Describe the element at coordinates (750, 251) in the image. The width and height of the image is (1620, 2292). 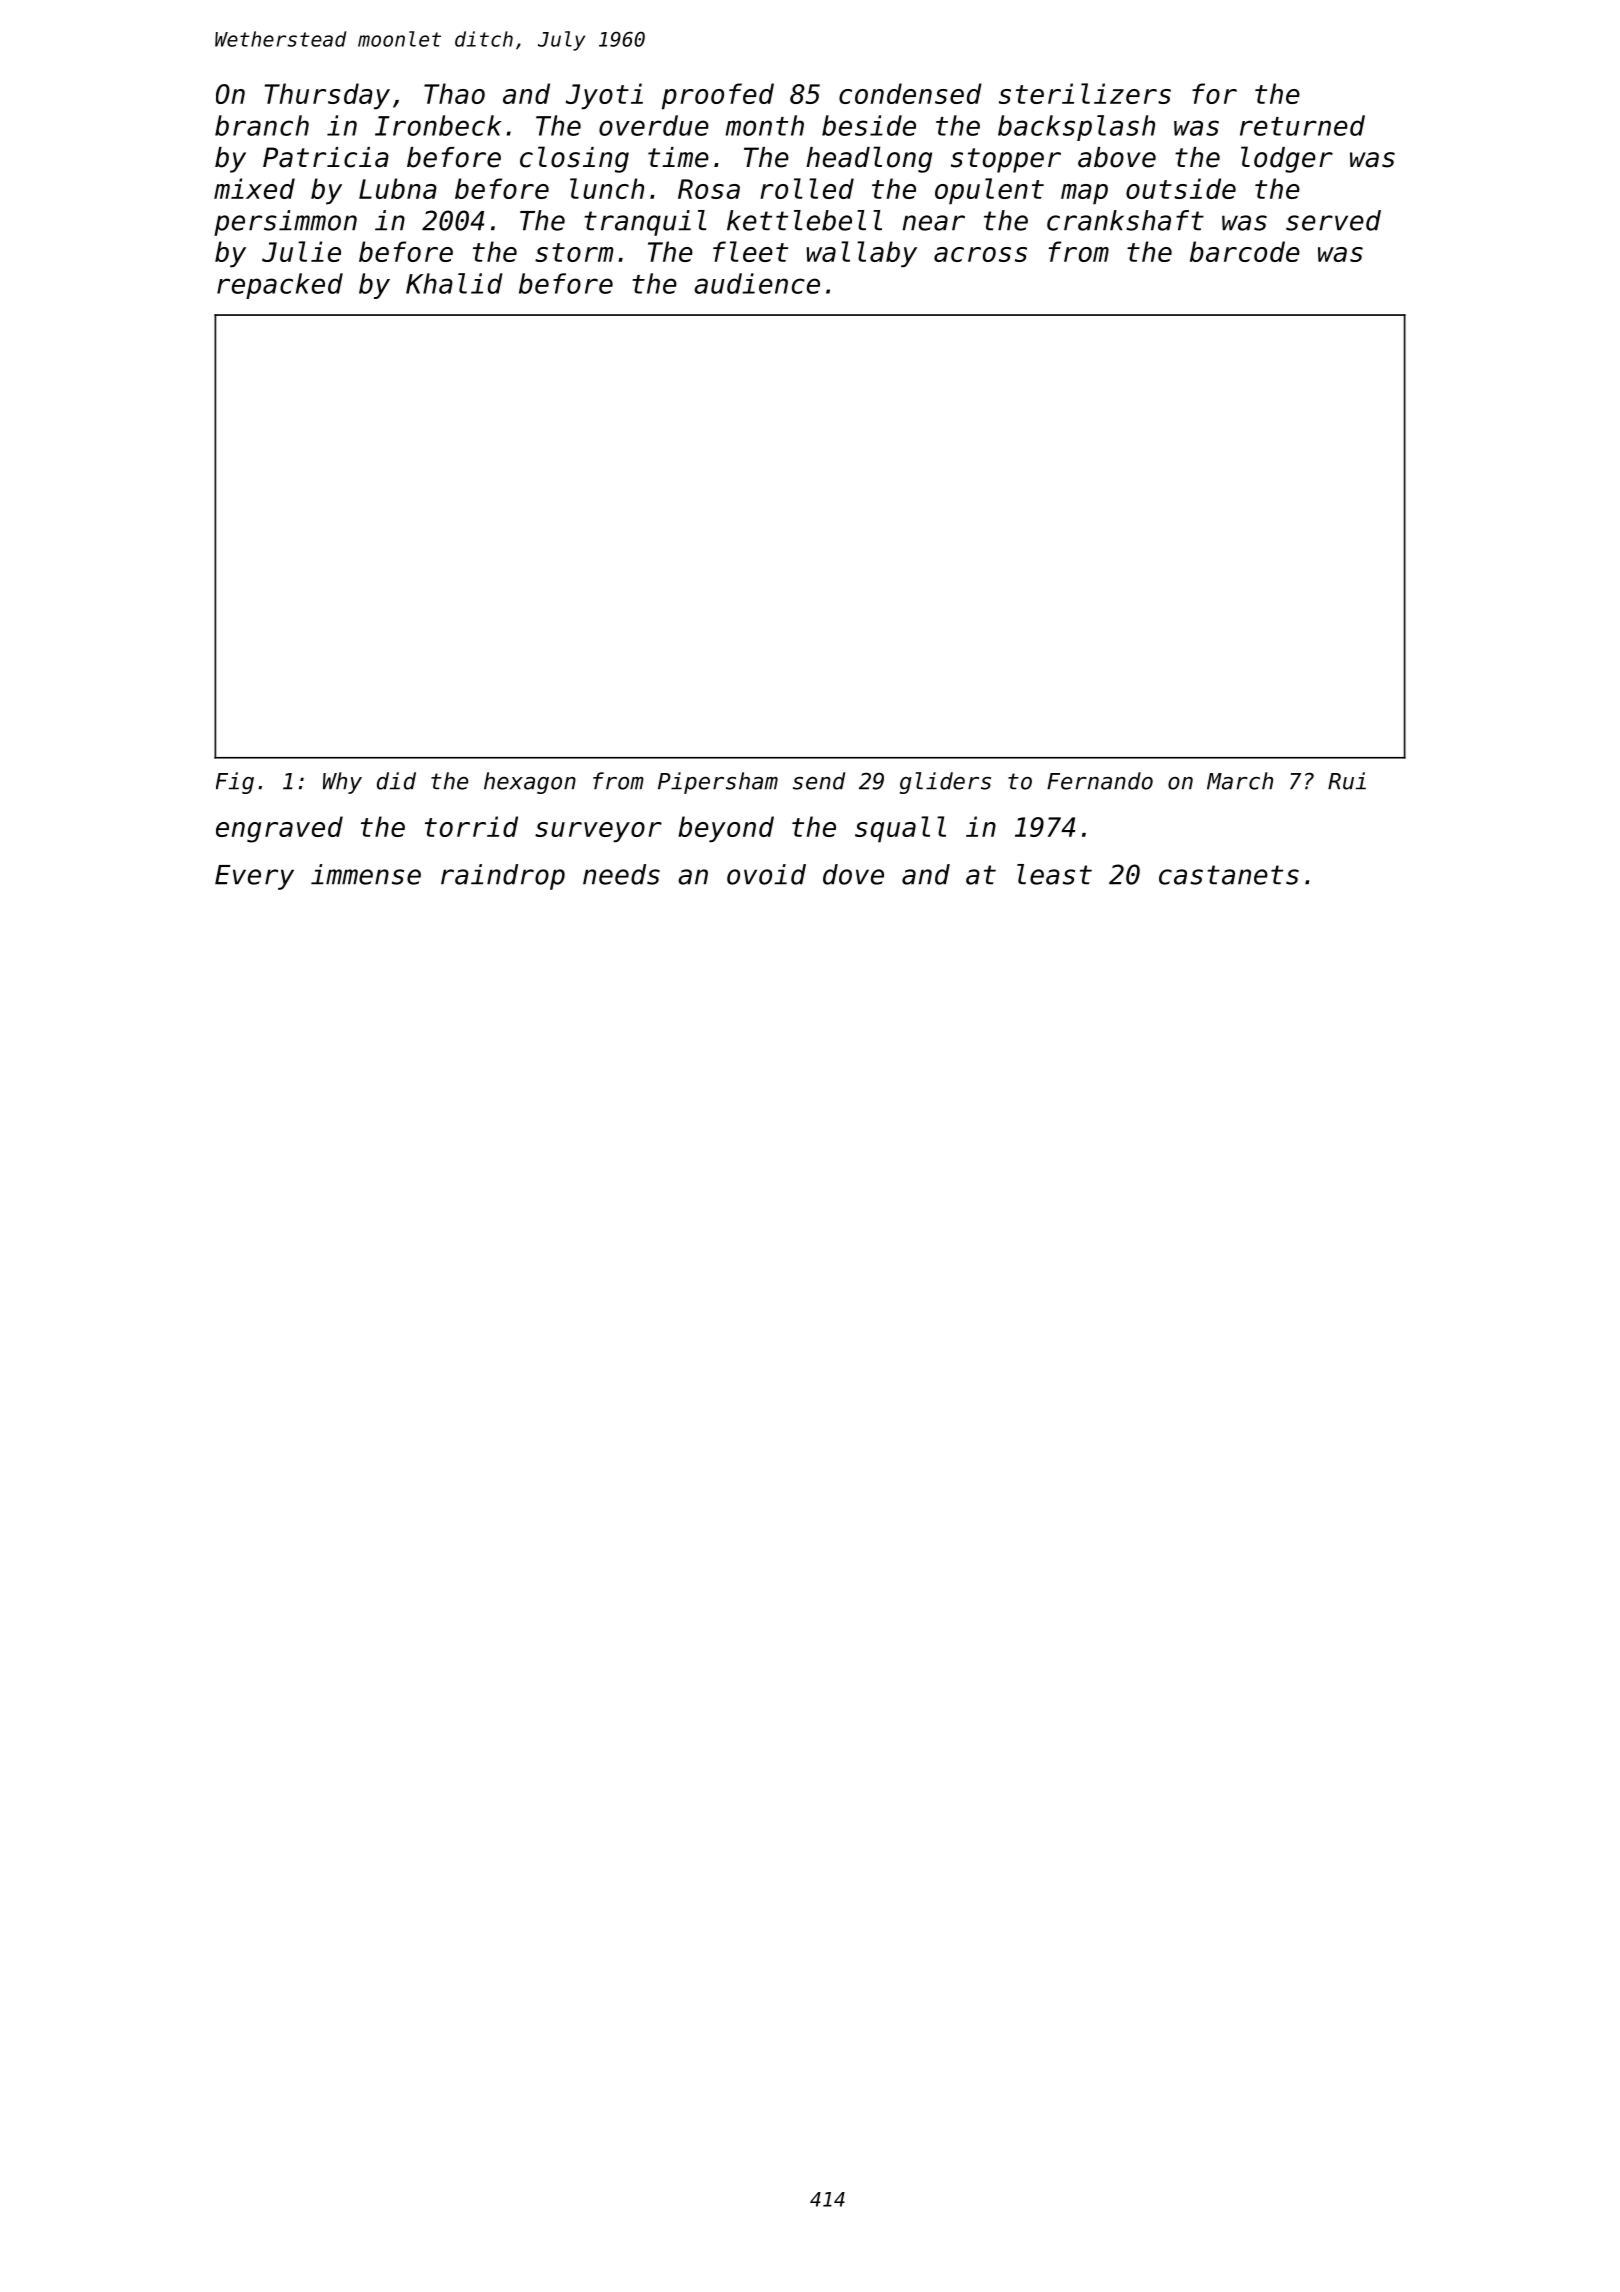
I see `fleet` at that location.
